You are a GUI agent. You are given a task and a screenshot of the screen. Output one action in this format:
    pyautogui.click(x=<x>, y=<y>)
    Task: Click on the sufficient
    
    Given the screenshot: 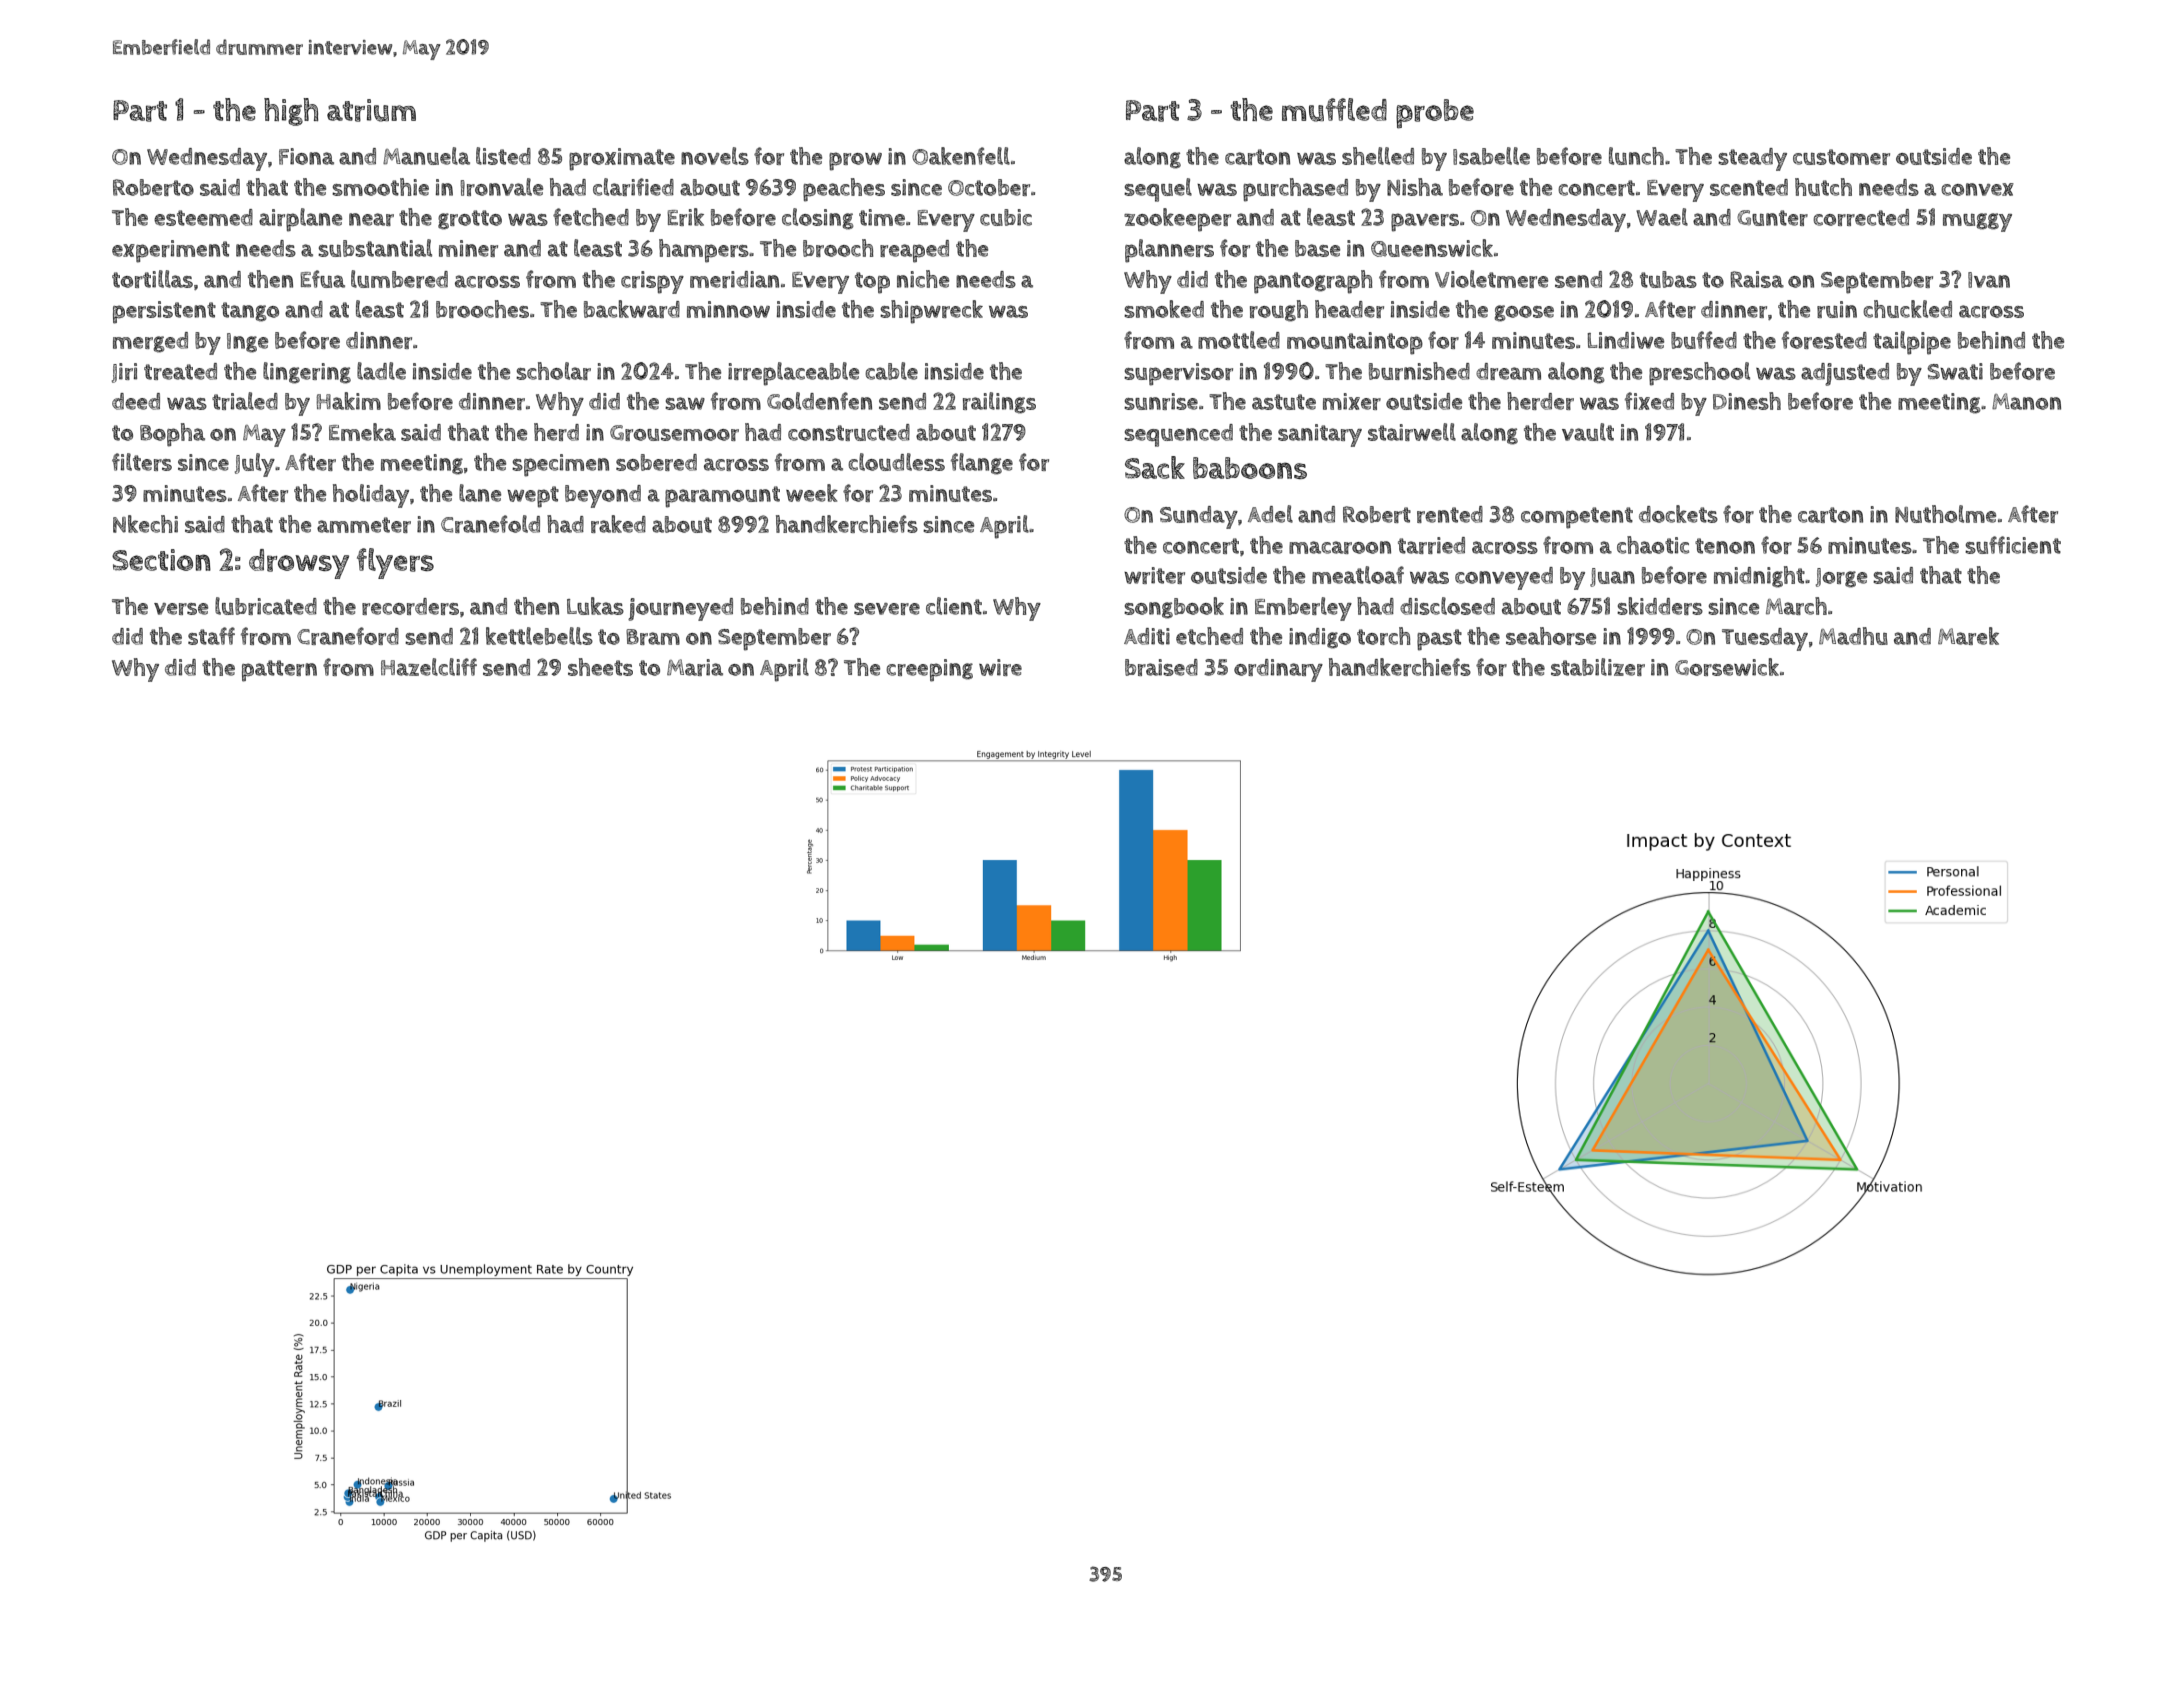 What is the action you would take?
    pyautogui.click(x=2013, y=545)
